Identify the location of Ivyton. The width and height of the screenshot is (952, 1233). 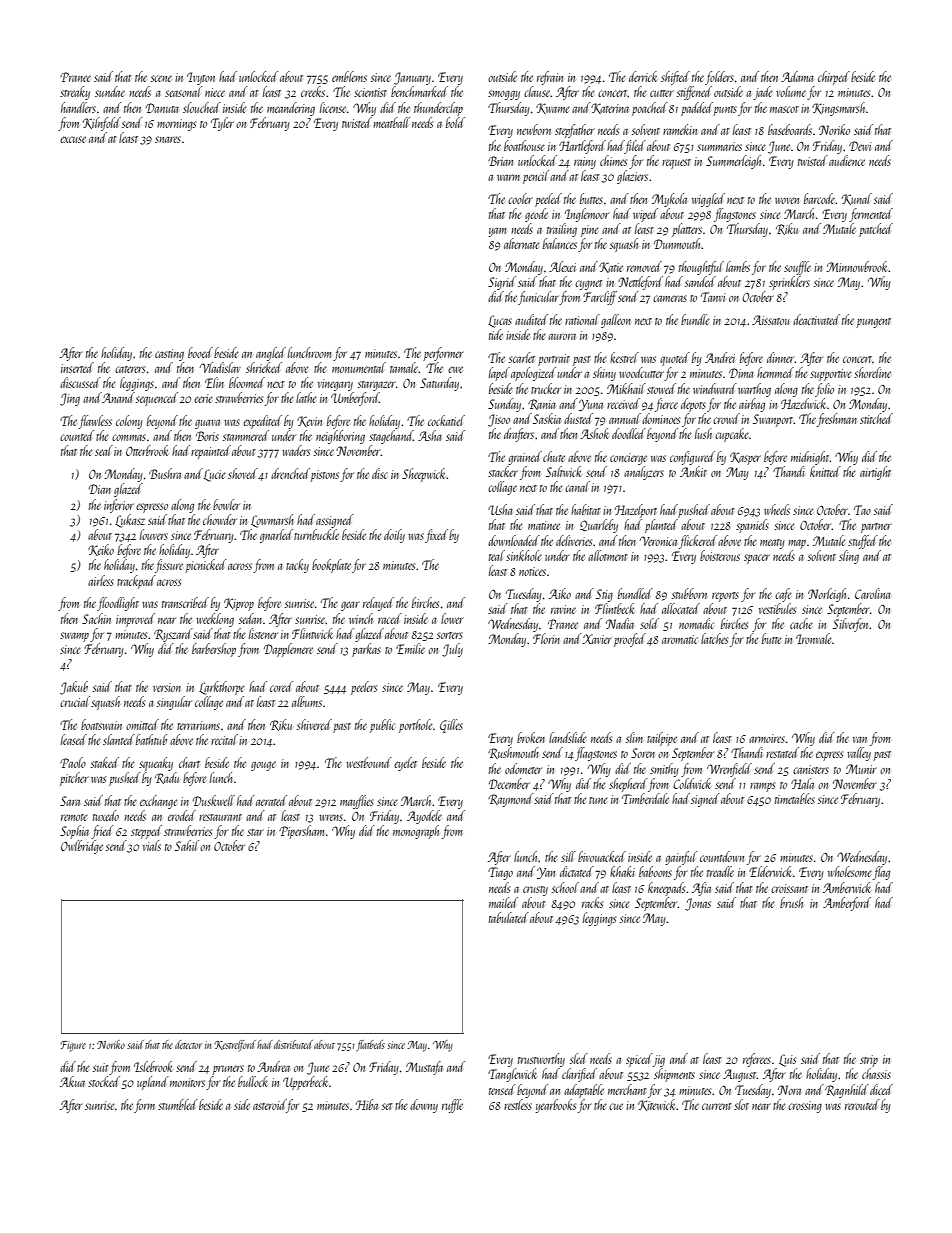
(201, 78).
